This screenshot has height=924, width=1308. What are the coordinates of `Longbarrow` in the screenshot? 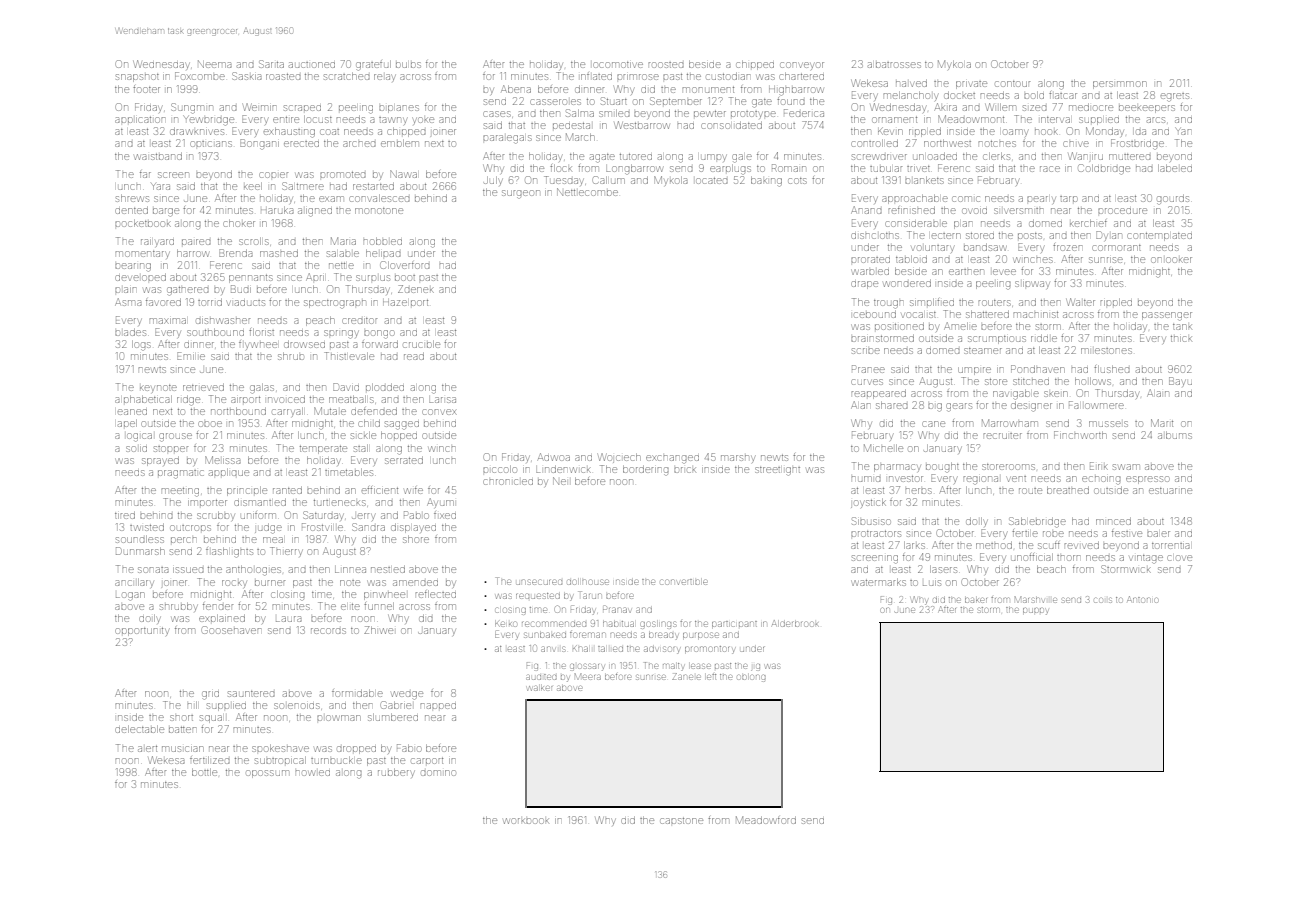 It's located at (634, 170).
